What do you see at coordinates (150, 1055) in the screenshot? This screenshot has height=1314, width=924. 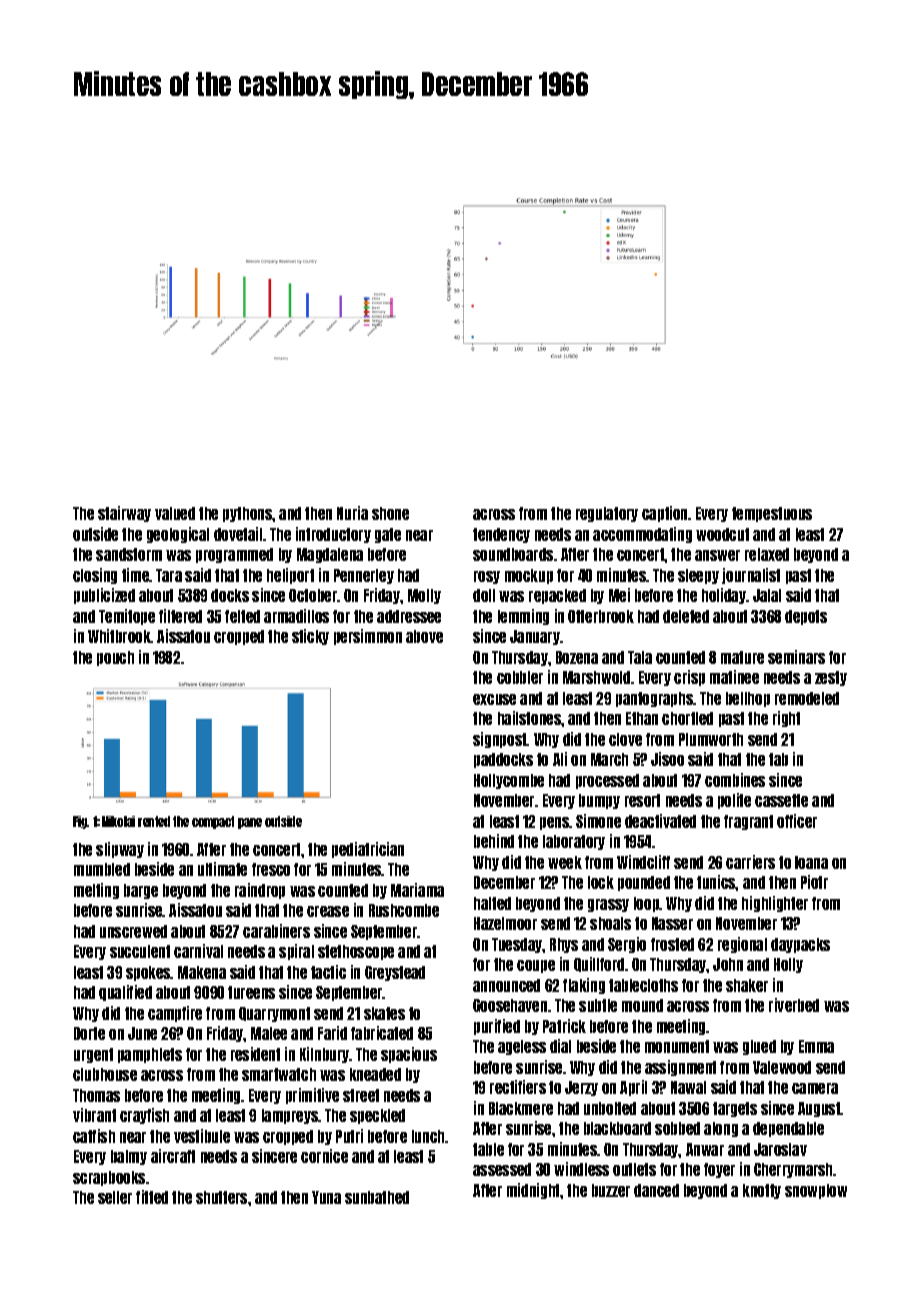 I see `pamphlets` at bounding box center [150, 1055].
